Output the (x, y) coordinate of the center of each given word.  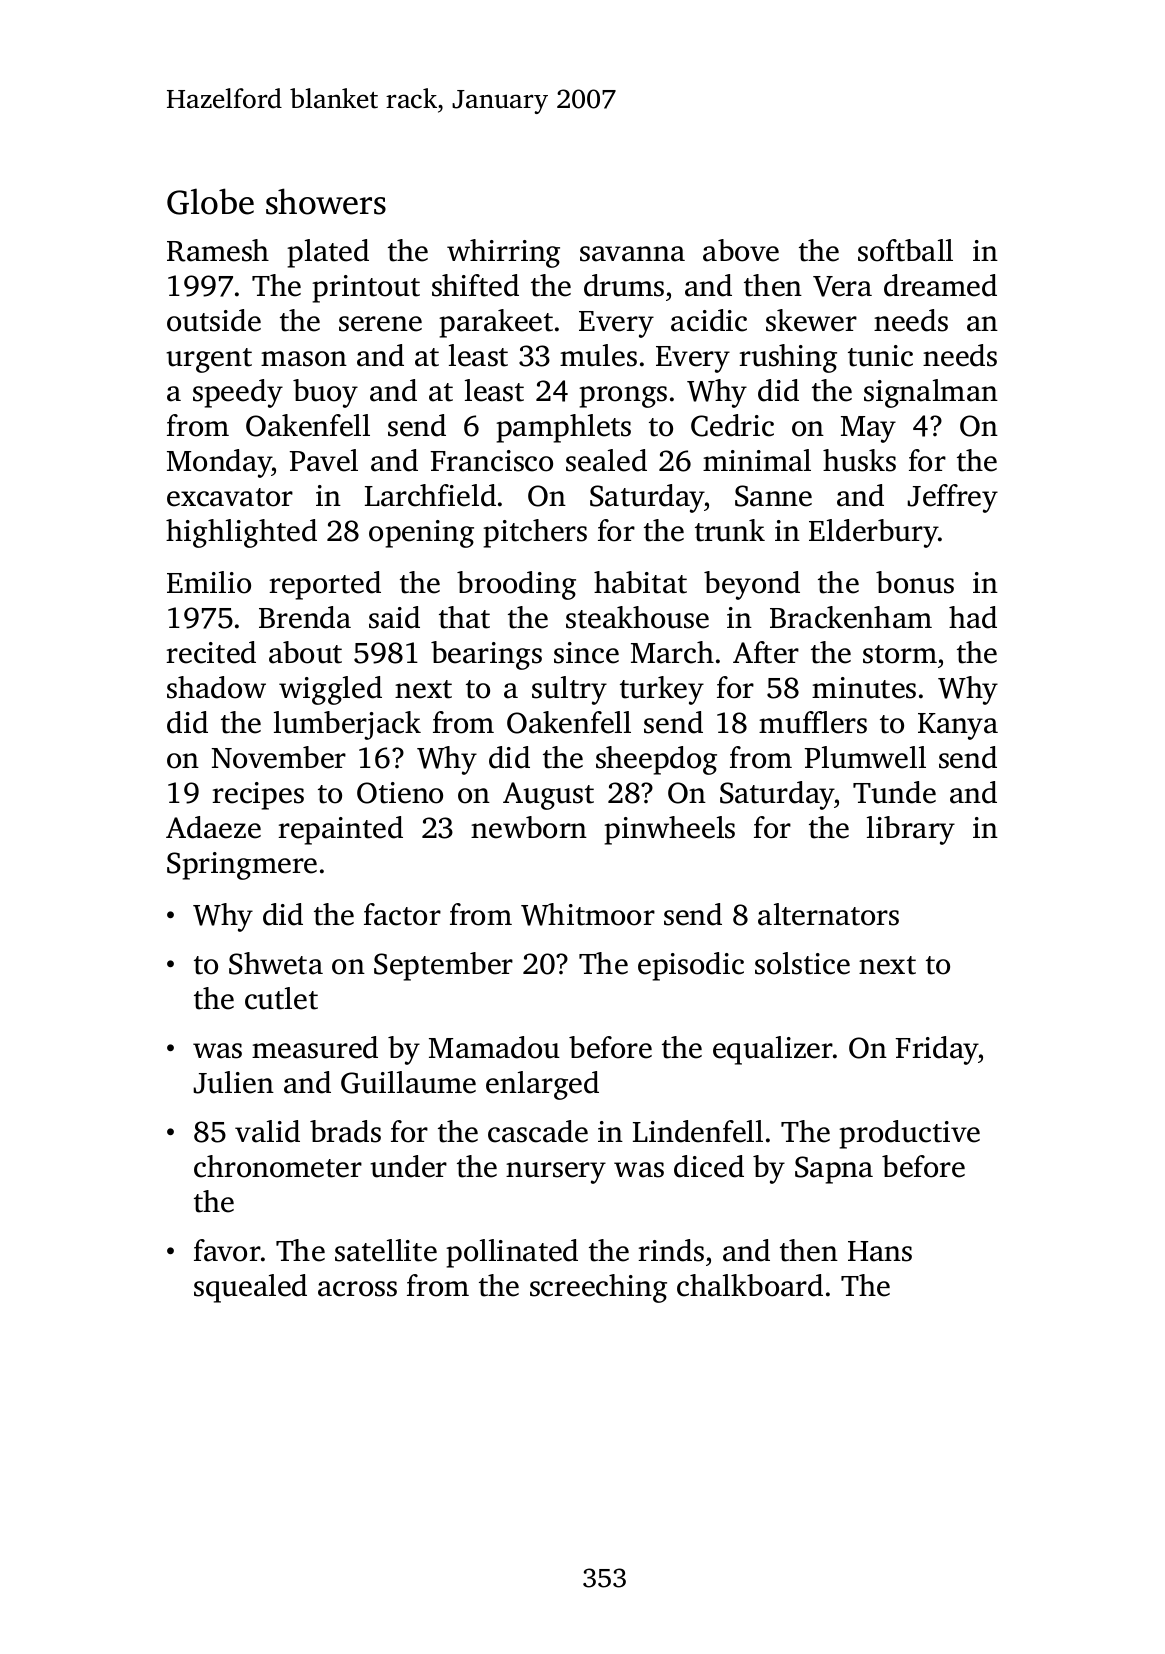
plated (328, 253)
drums (624, 285)
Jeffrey (952, 498)
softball (905, 250)
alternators (828, 914)
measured (315, 1047)
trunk (730, 530)
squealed (250, 1288)
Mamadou (494, 1047)
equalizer (773, 1050)
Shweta (276, 963)
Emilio (209, 582)
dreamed (940, 285)
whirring (503, 253)
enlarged (542, 1085)
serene (380, 324)
